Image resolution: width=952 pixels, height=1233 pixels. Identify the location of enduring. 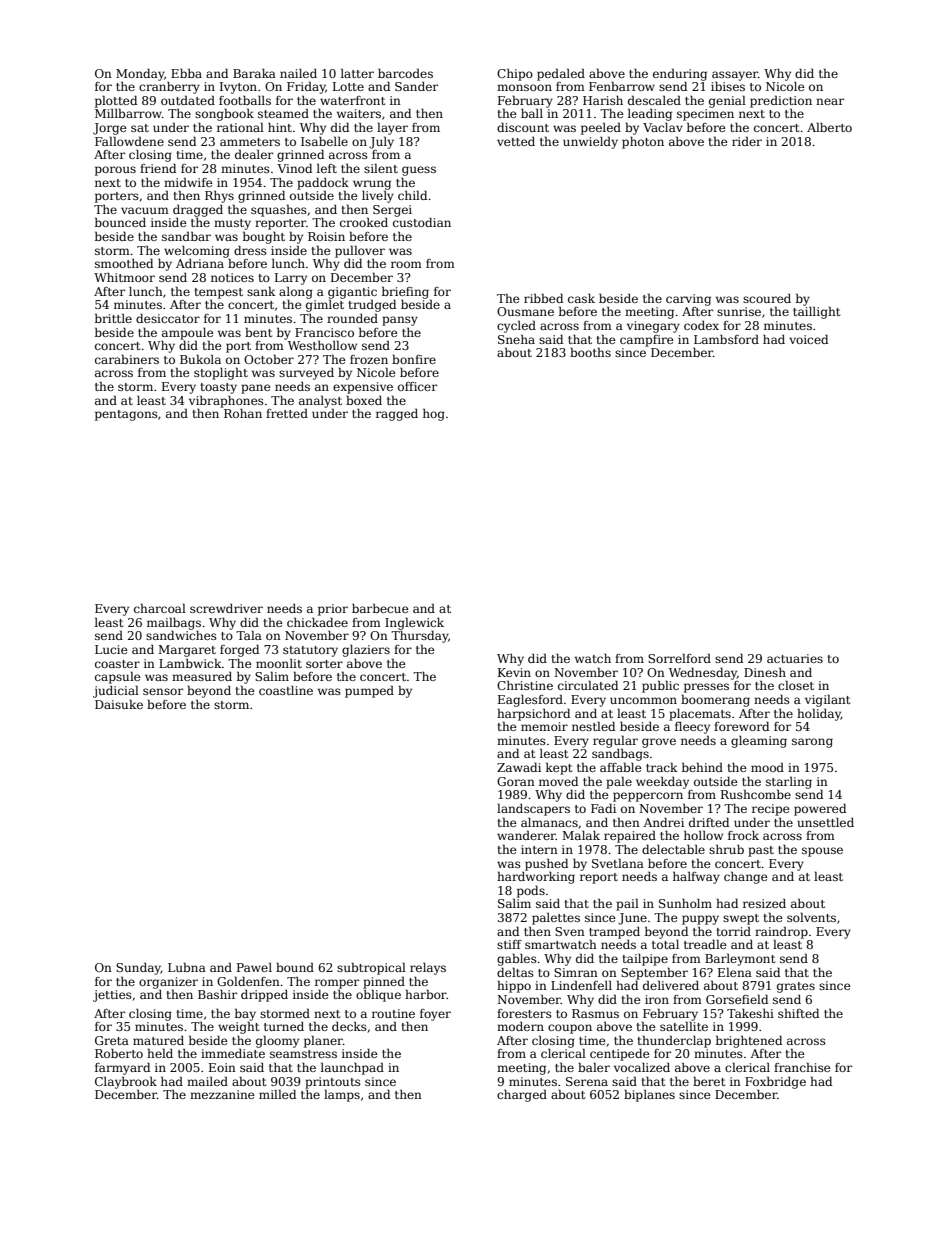
(680, 74).
